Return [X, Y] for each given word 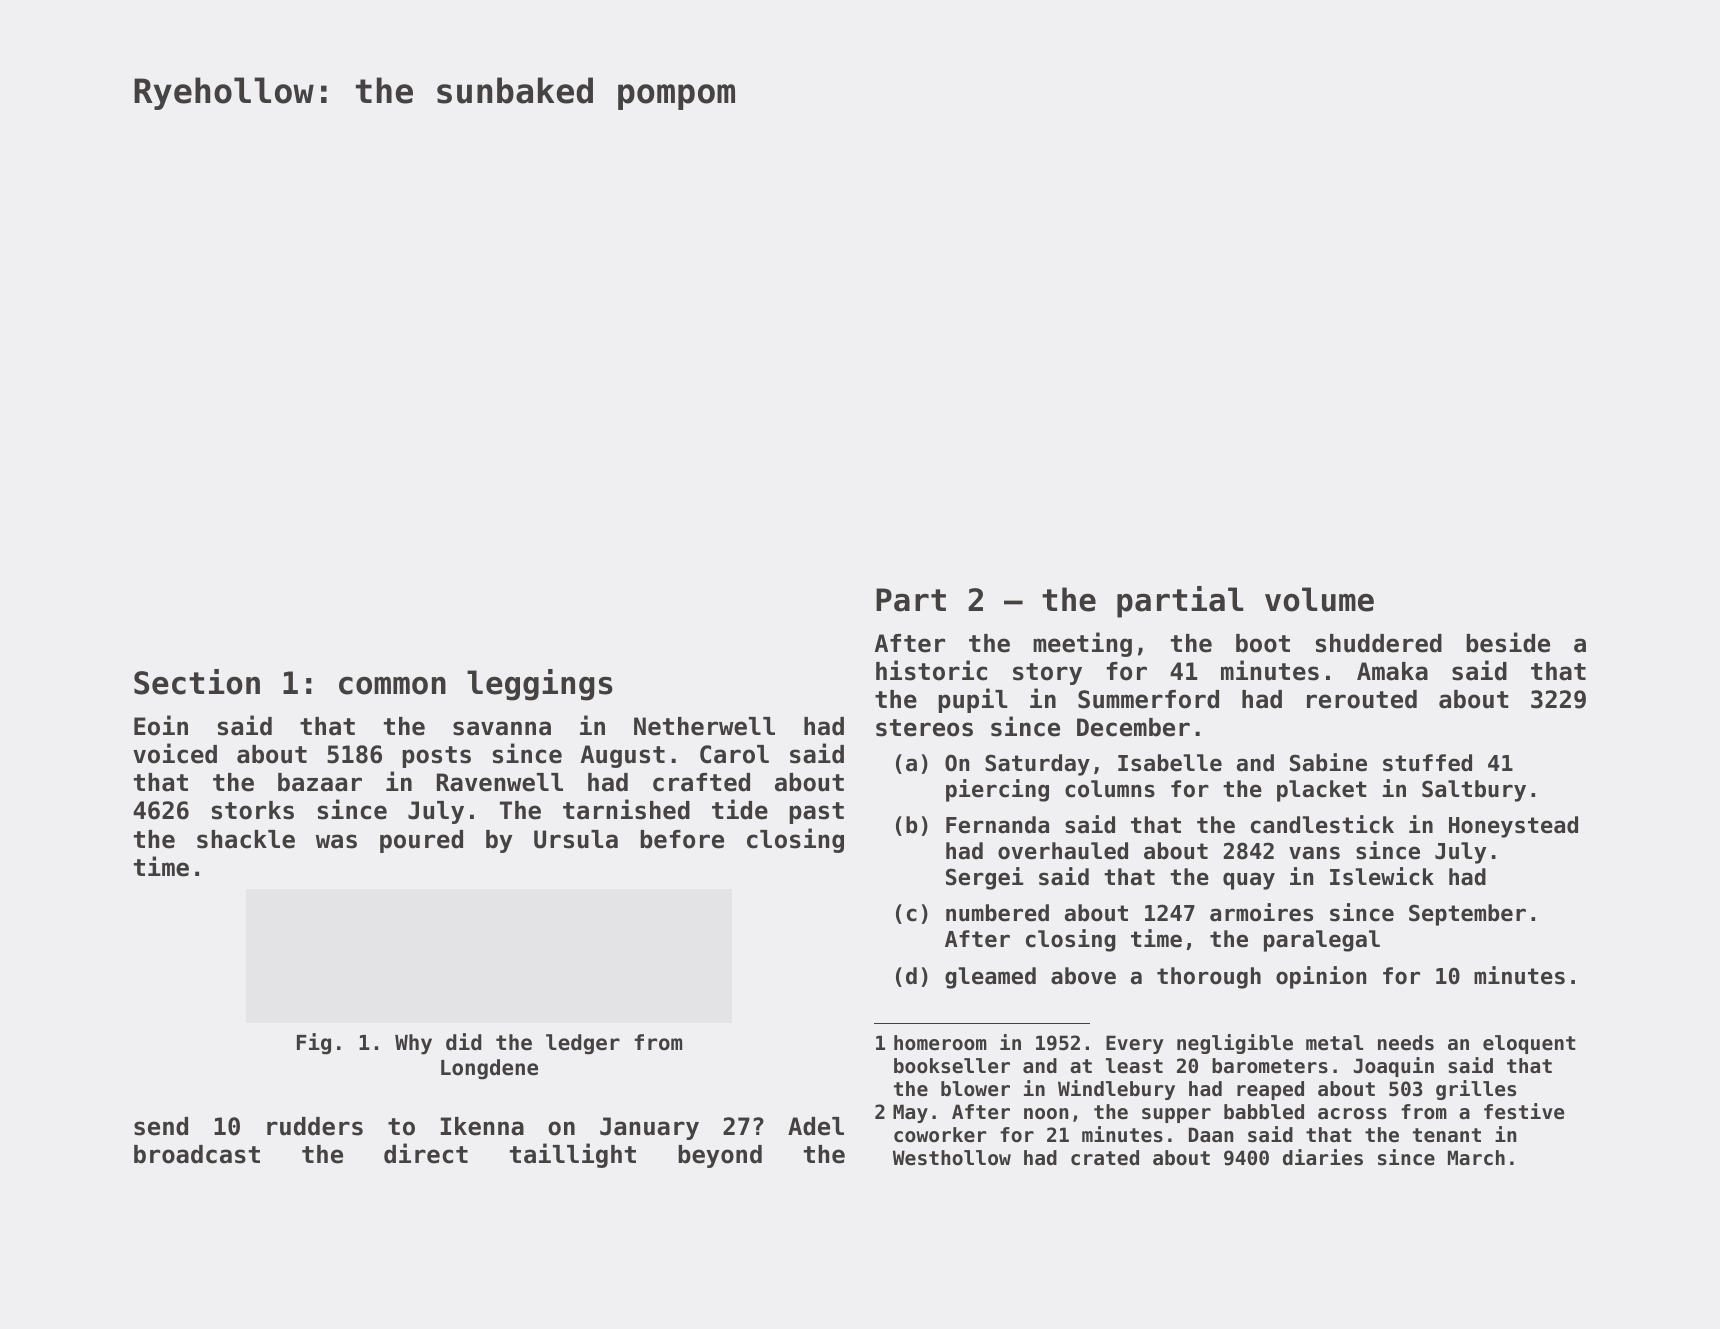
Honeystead [1513, 827]
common [392, 685]
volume [1319, 599]
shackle [246, 839]
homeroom [940, 1043]
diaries [1323, 1157]
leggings [540, 685]
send [161, 1126]
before [682, 839]
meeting [1082, 644]
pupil [973, 700]
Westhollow [952, 1158]
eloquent [1529, 1044]
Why [413, 1044]
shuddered [1379, 643]
